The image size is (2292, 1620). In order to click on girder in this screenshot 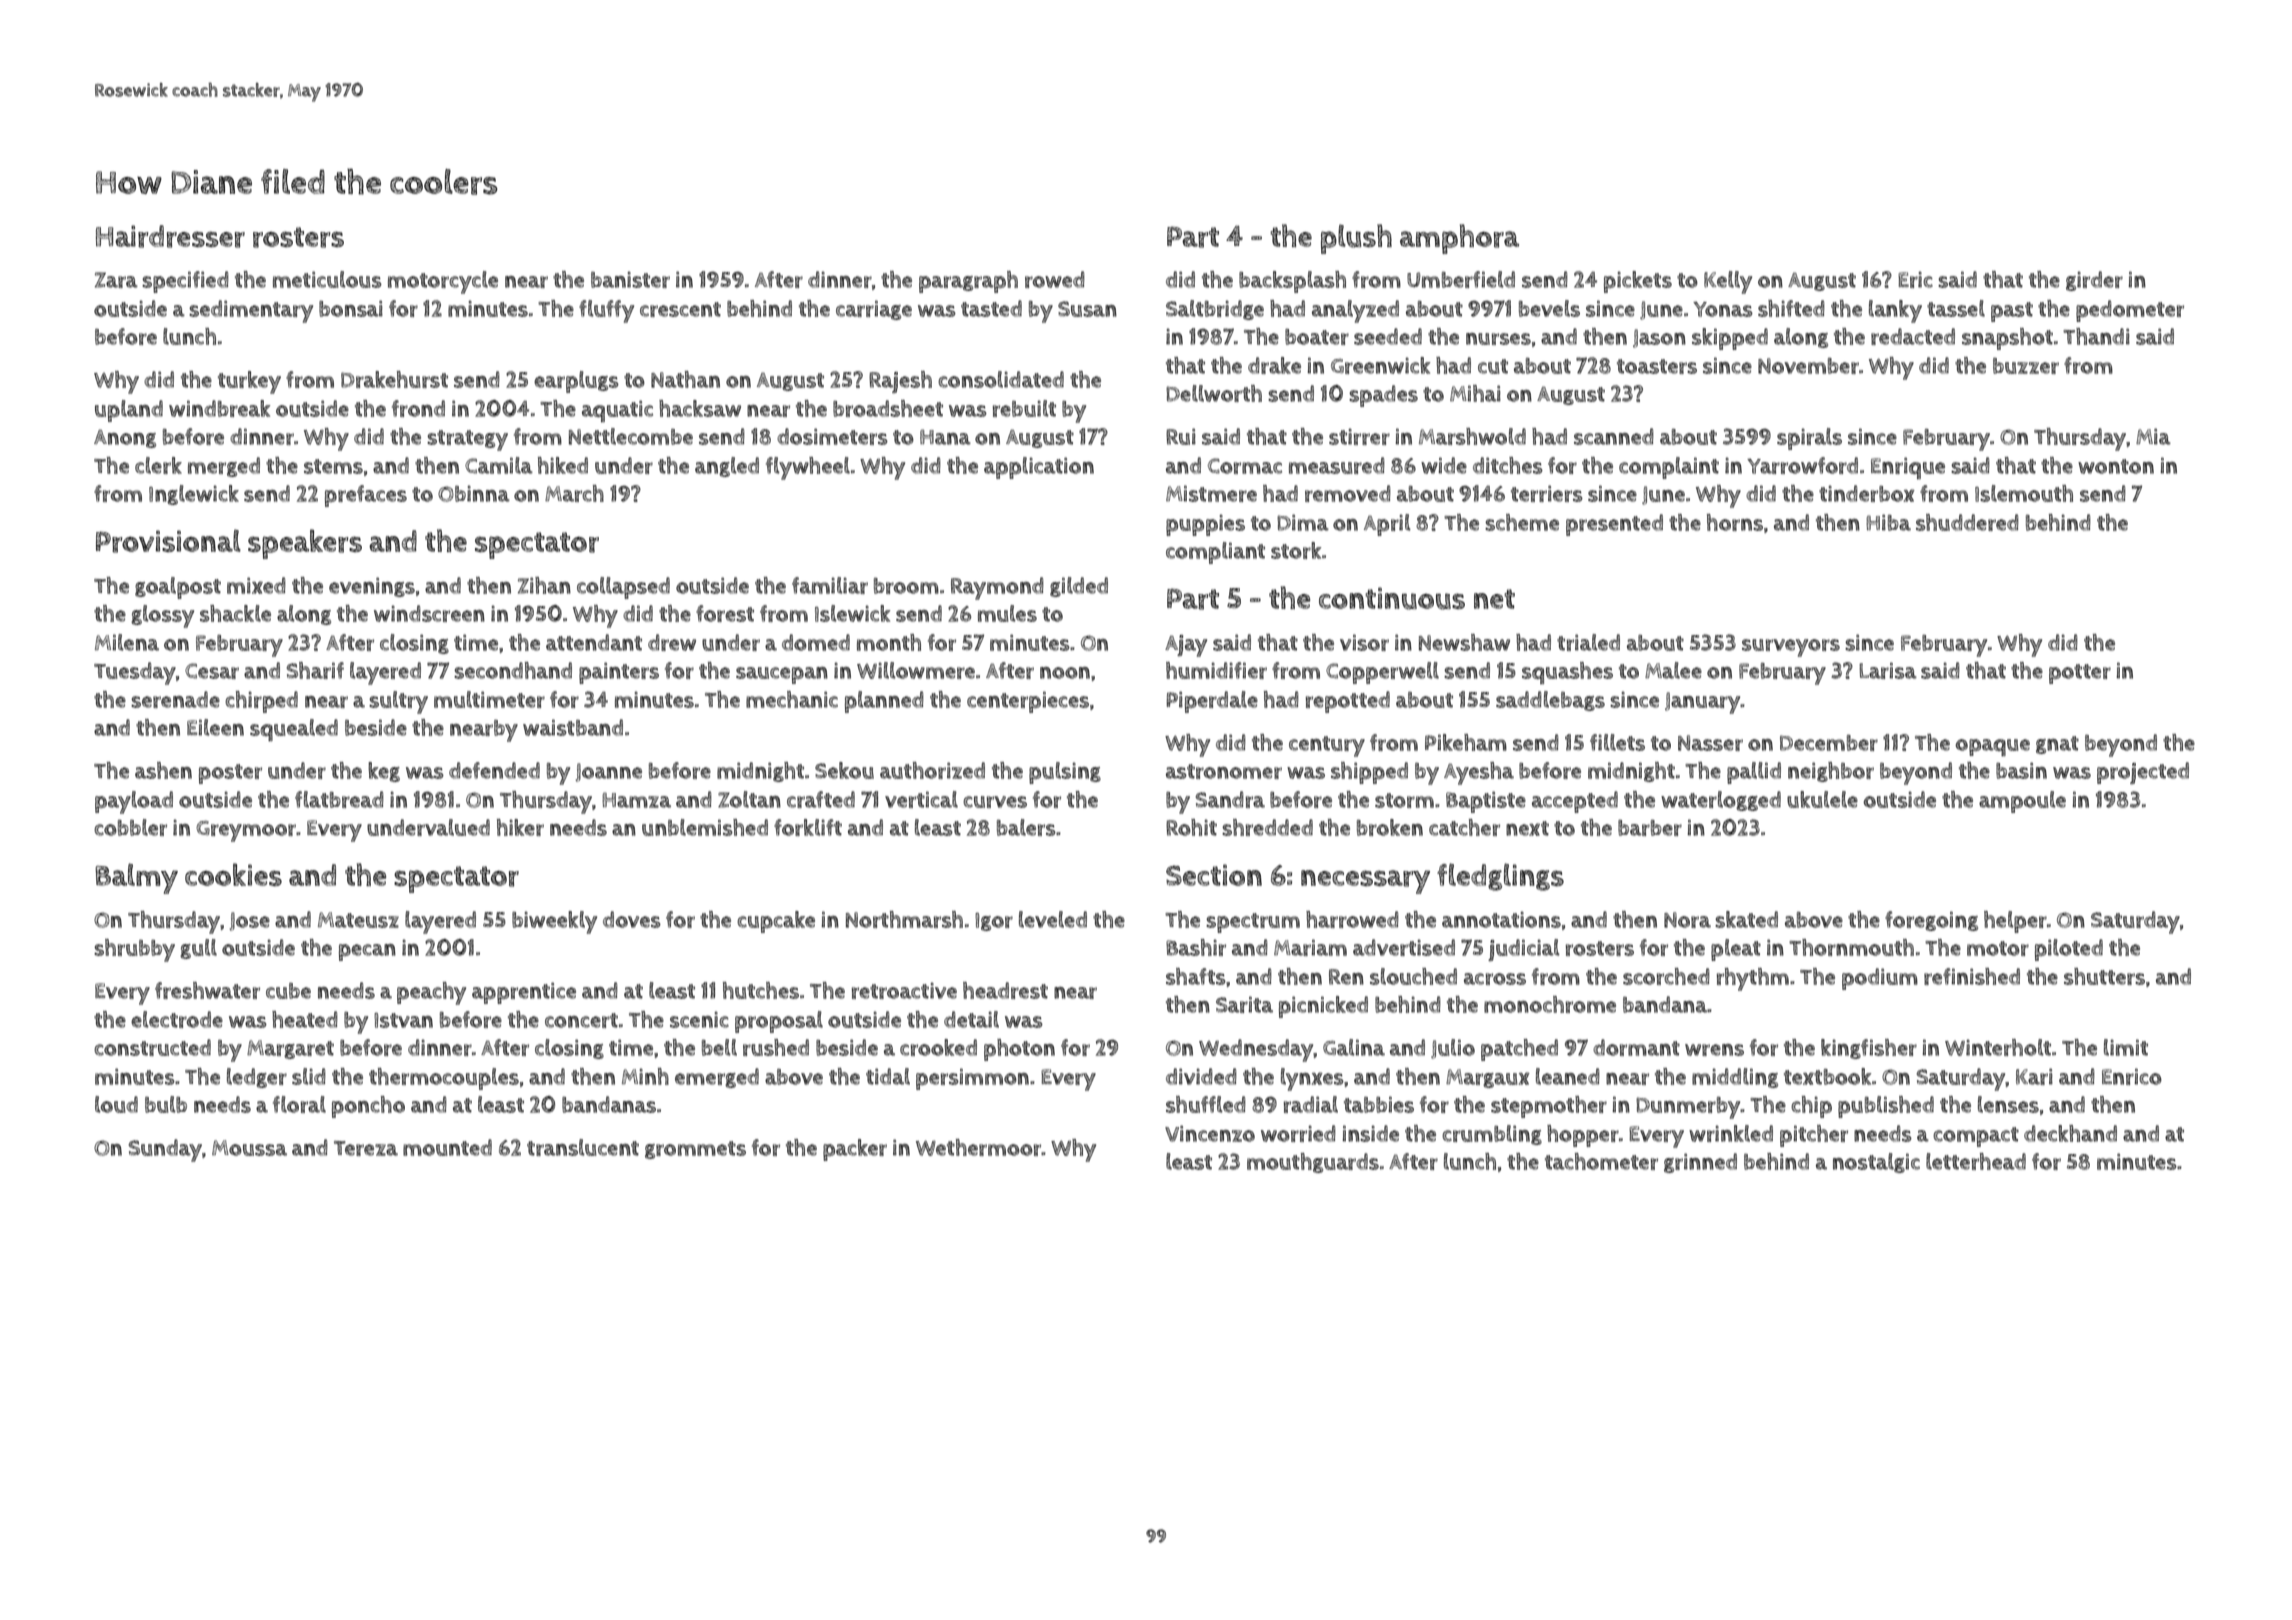, I will do `click(2094, 281)`.
